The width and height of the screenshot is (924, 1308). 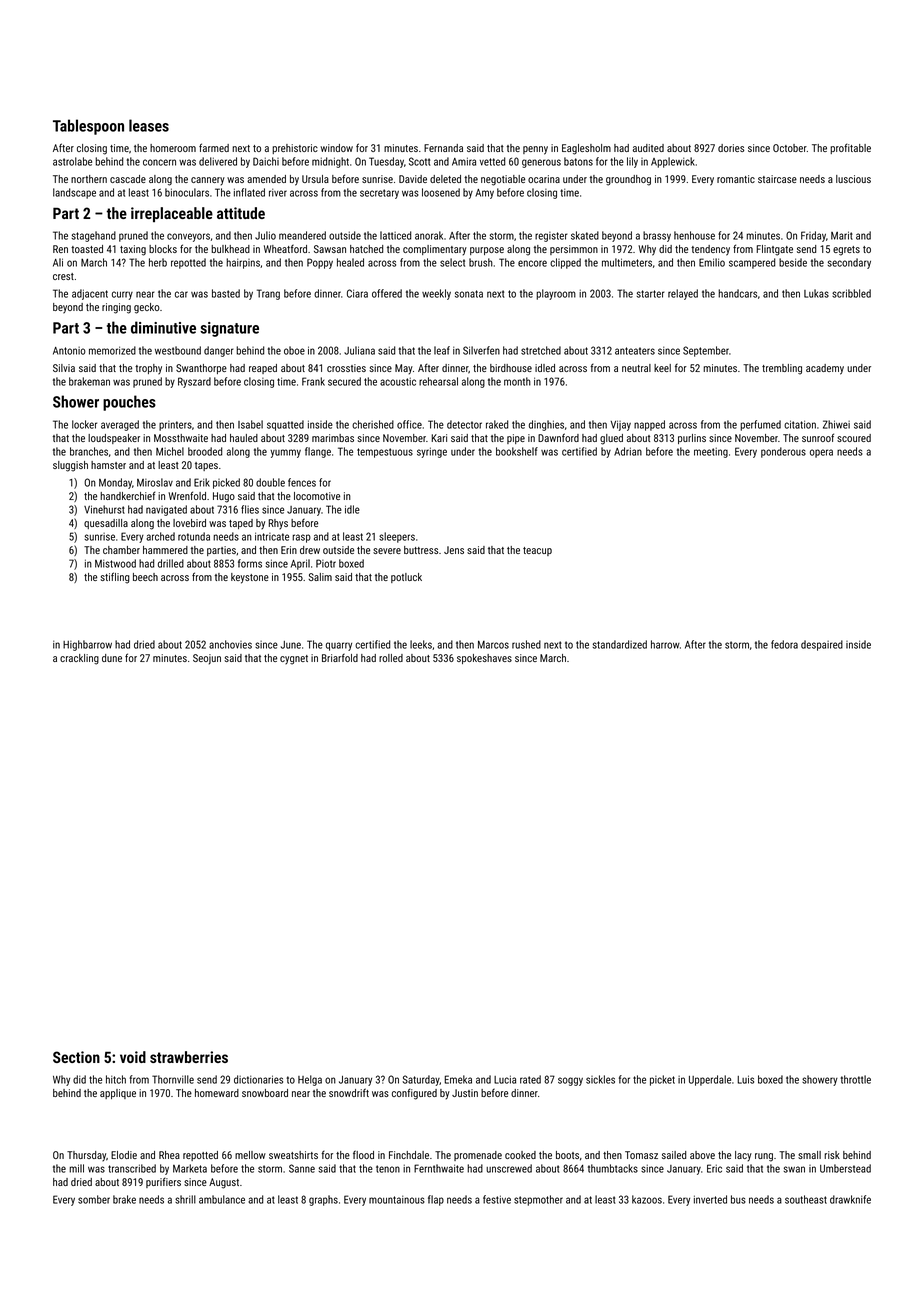 What do you see at coordinates (535, 150) in the screenshot?
I see `penny` at bounding box center [535, 150].
